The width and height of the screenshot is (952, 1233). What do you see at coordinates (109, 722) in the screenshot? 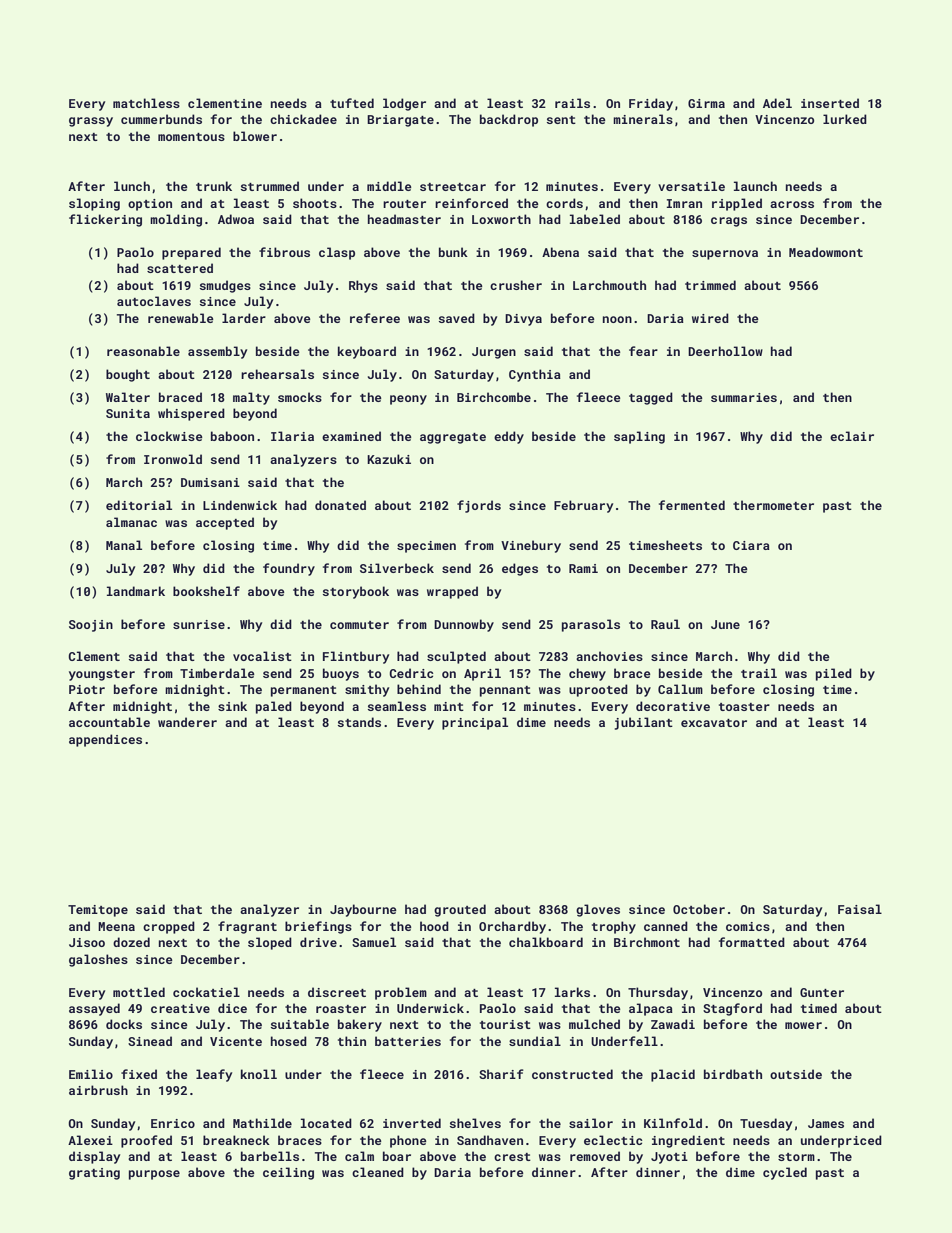
I see `accountable` at bounding box center [109, 722].
